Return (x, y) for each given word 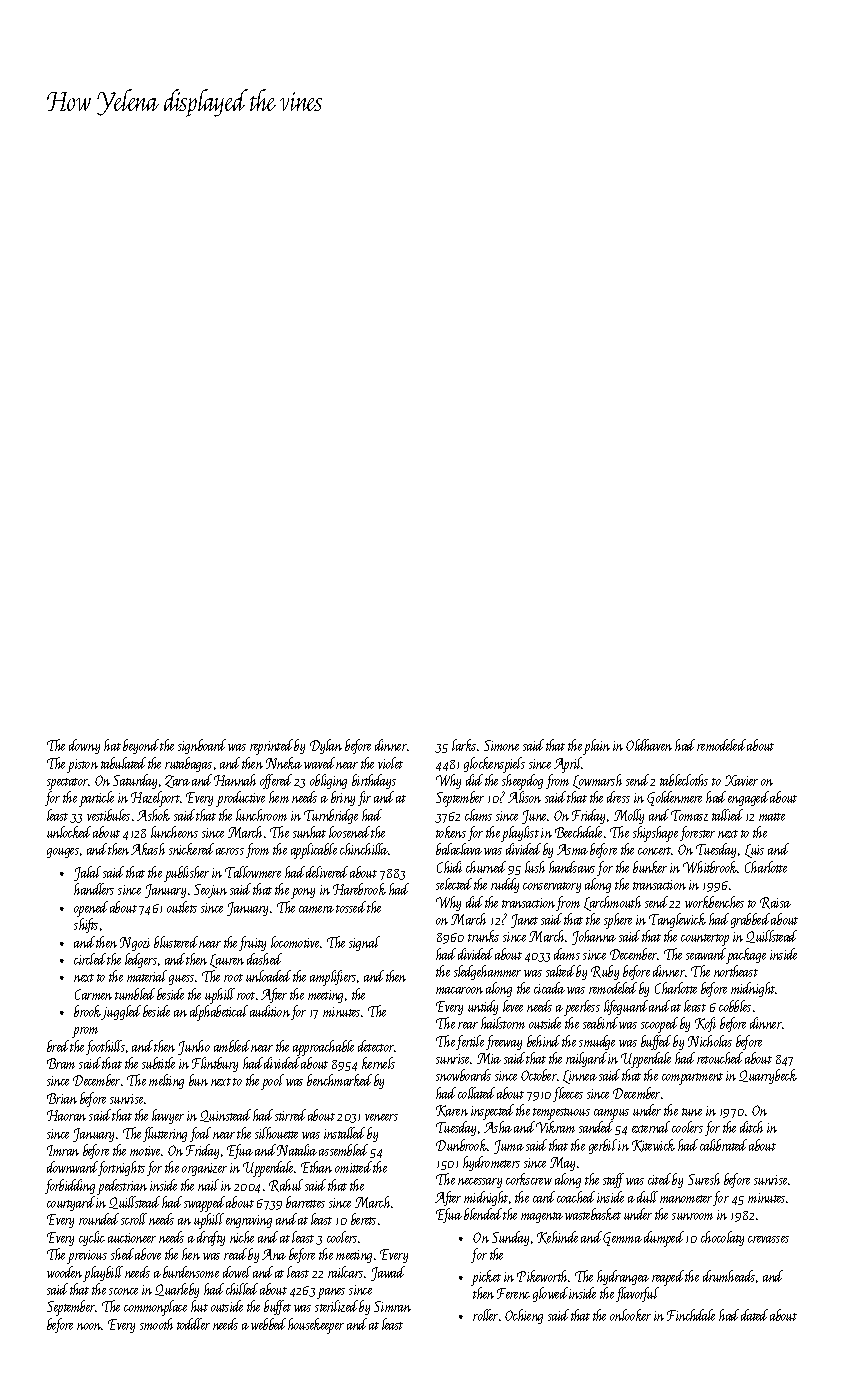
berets (363, 1219)
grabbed (750, 920)
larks (464, 745)
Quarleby (177, 1290)
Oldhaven (649, 745)
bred (58, 1046)
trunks (483, 936)
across (230, 851)
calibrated (723, 1145)
